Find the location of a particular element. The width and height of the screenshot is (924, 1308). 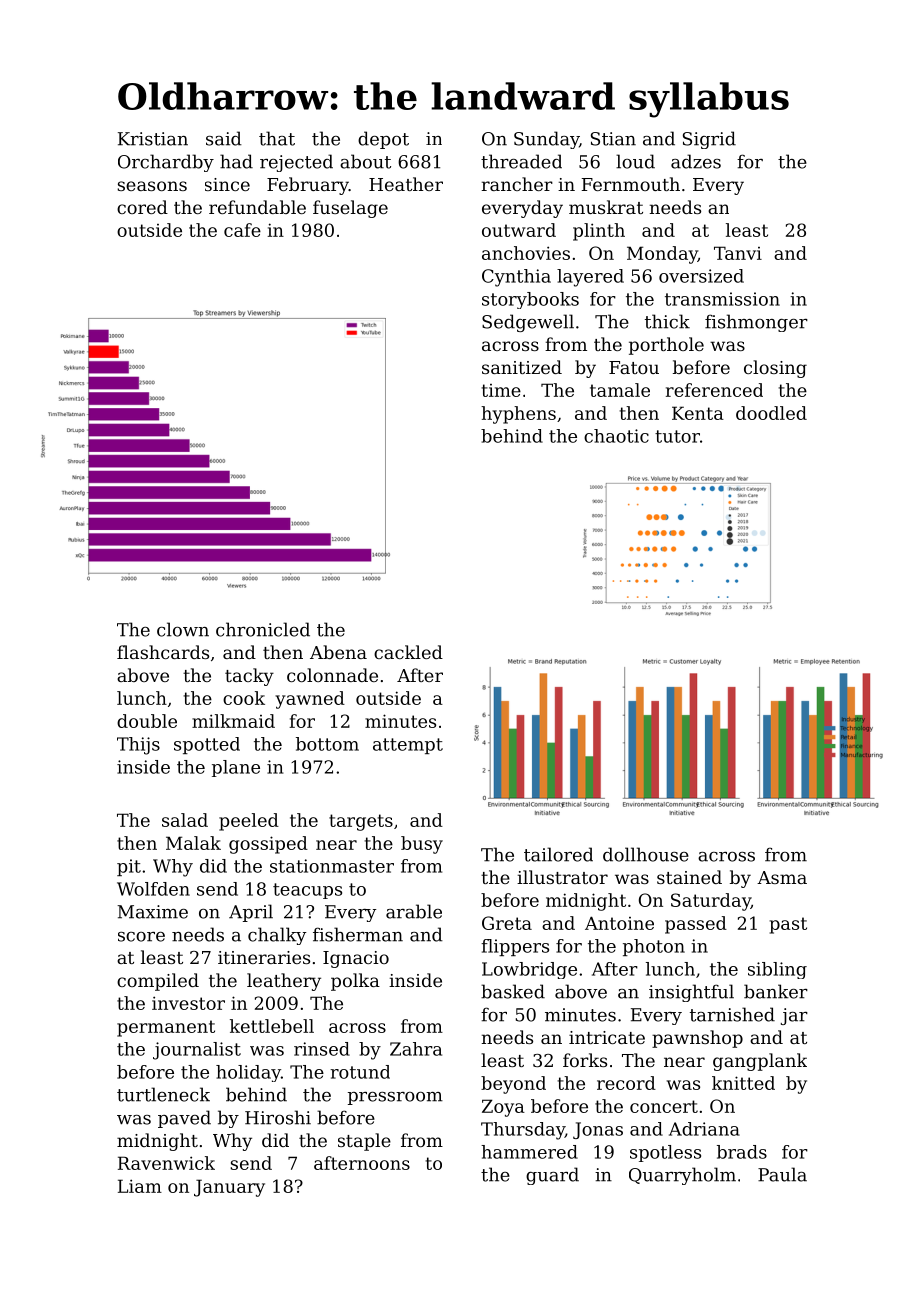

tutor is located at coordinates (677, 436).
